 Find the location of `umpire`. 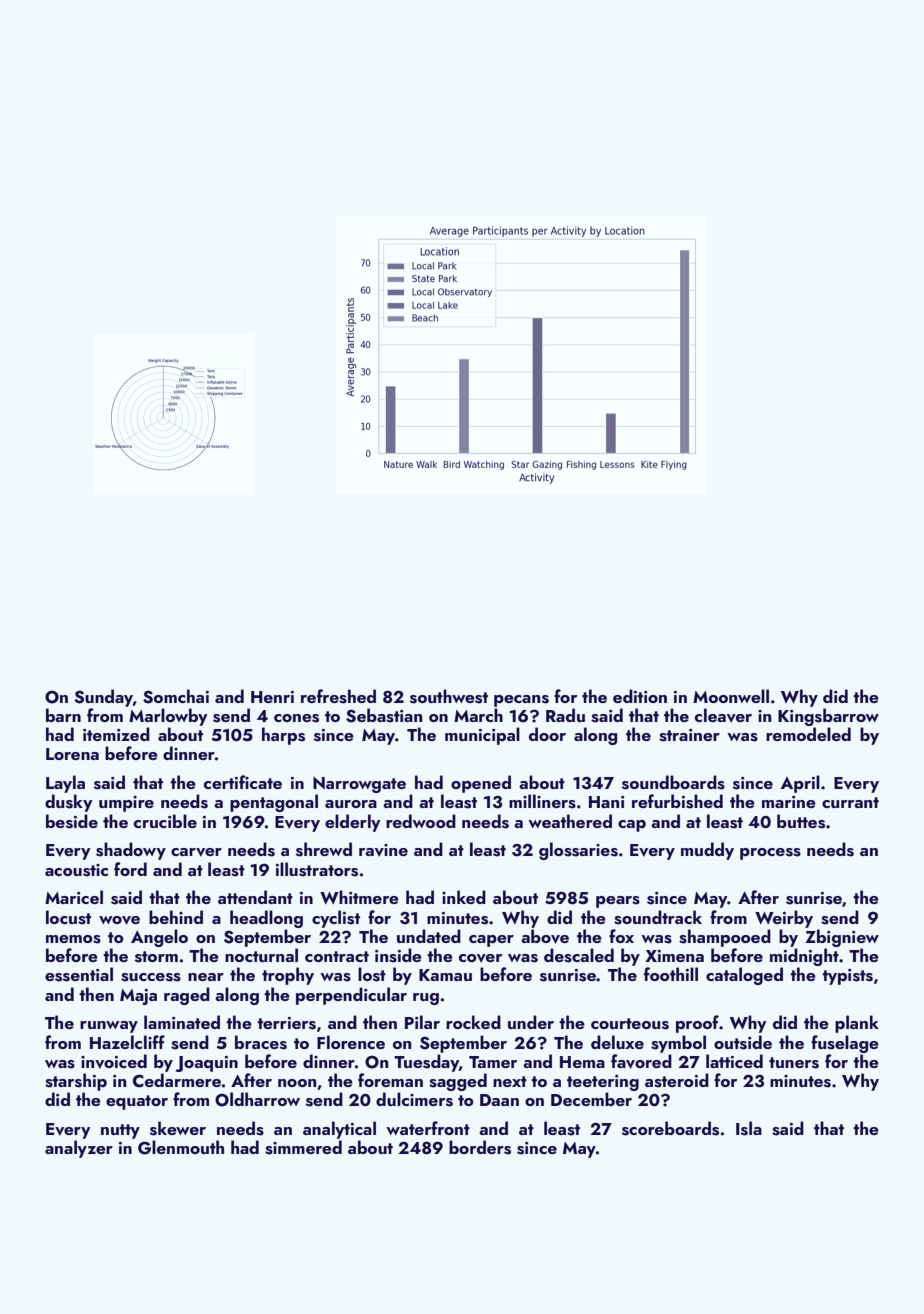

umpire is located at coordinates (126, 804).
